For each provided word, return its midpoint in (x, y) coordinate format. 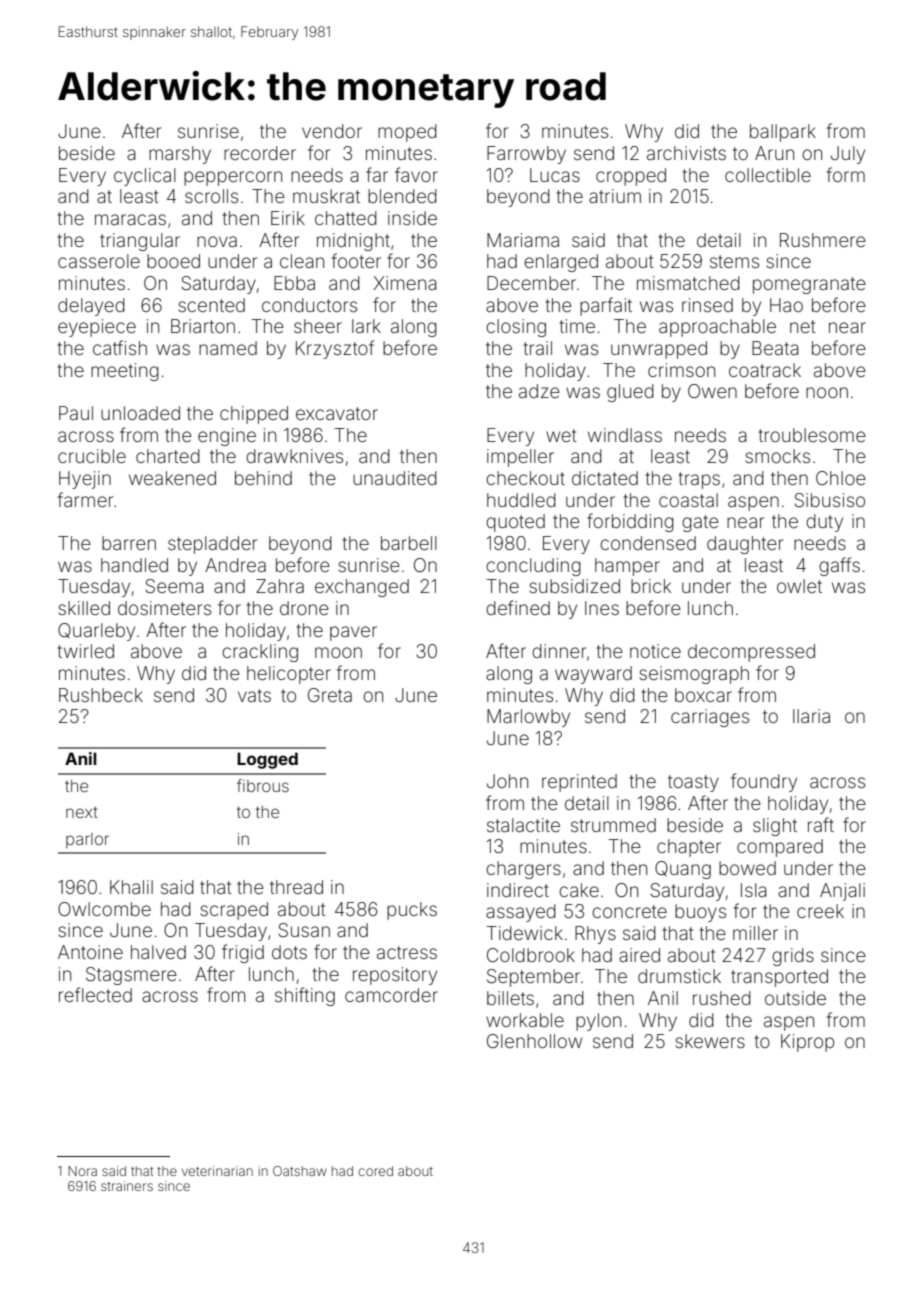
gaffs (839, 566)
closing (516, 328)
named (228, 348)
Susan (304, 930)
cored (375, 1171)
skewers (710, 1041)
